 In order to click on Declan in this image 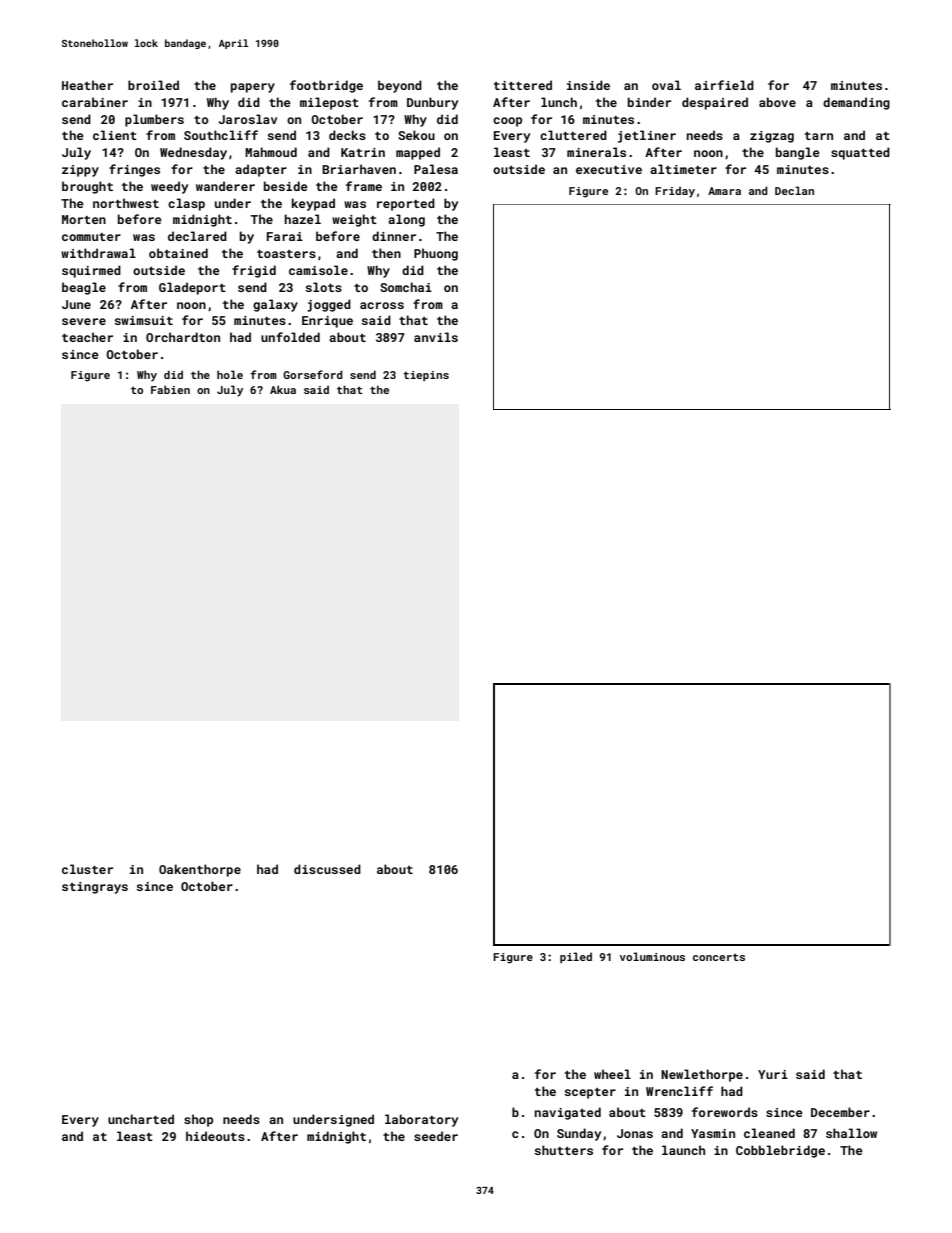, I will do `click(794, 190)`.
